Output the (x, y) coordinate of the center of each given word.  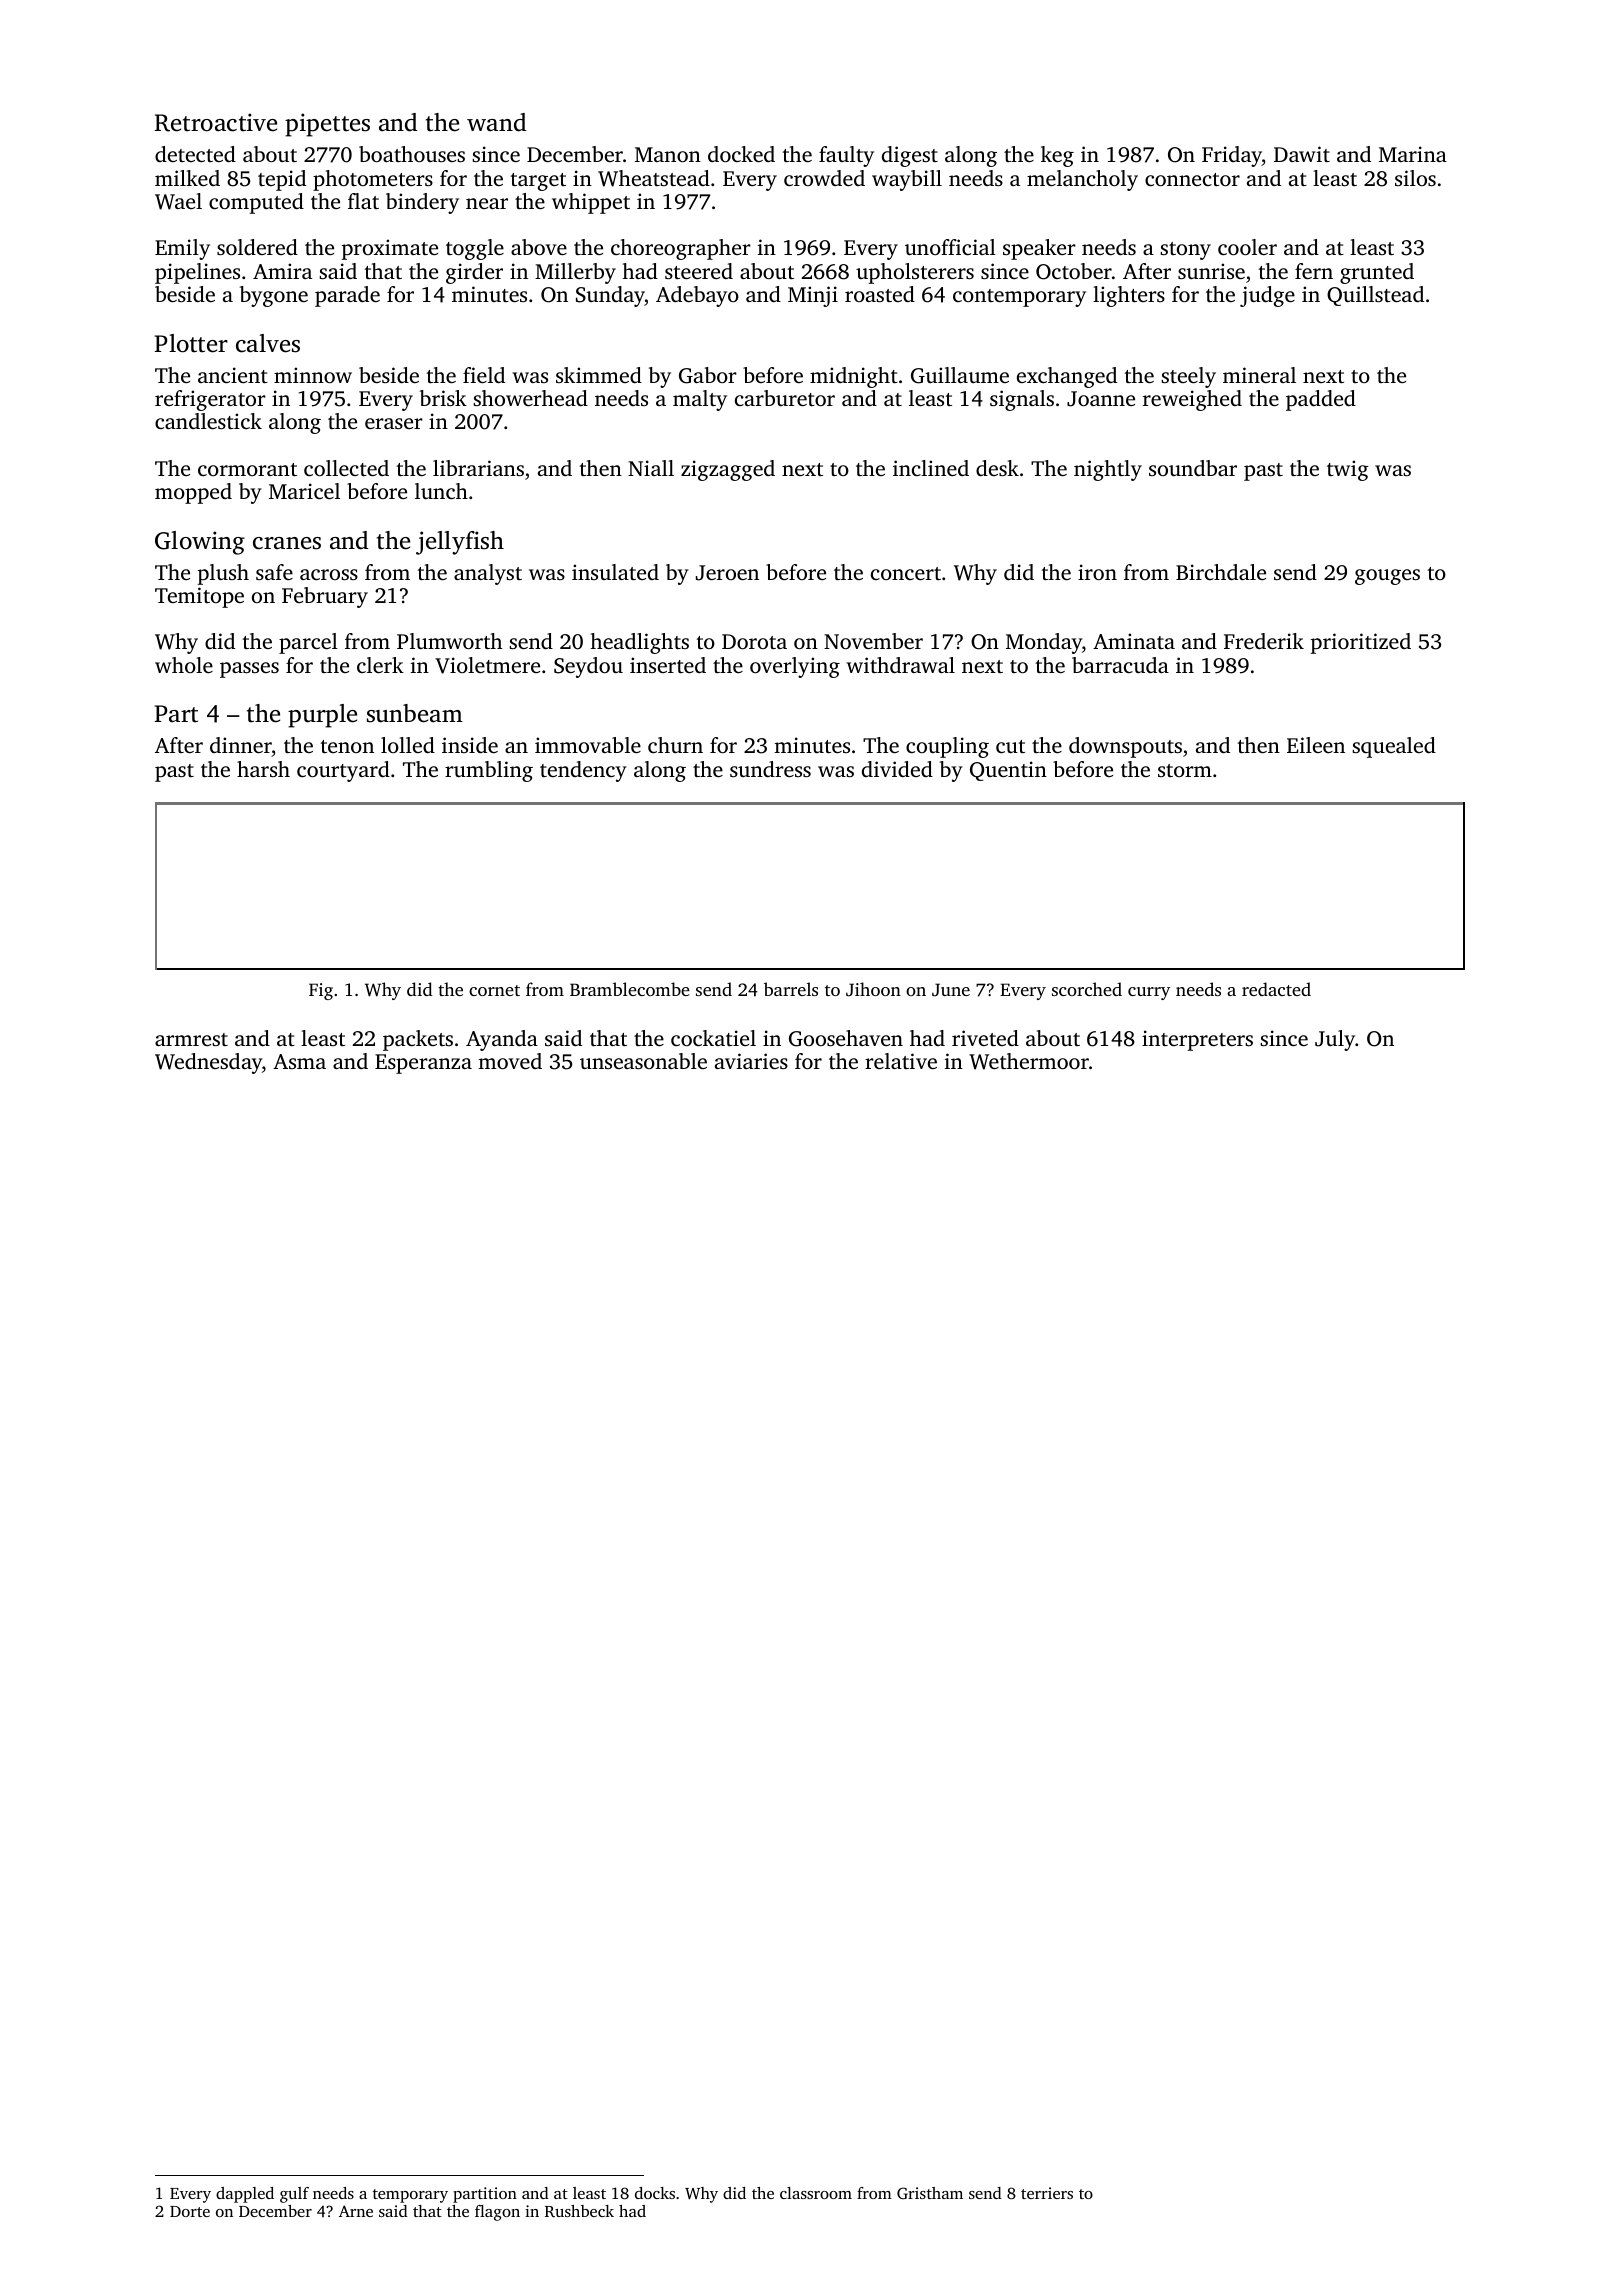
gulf (294, 2195)
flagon (497, 2213)
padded (1321, 400)
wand (496, 122)
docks (655, 2193)
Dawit (1302, 154)
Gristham (930, 2193)
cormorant (247, 469)
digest (910, 156)
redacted (1276, 989)
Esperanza (423, 1064)
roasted (880, 294)
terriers (1047, 2193)
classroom (816, 2193)
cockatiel (713, 1038)
